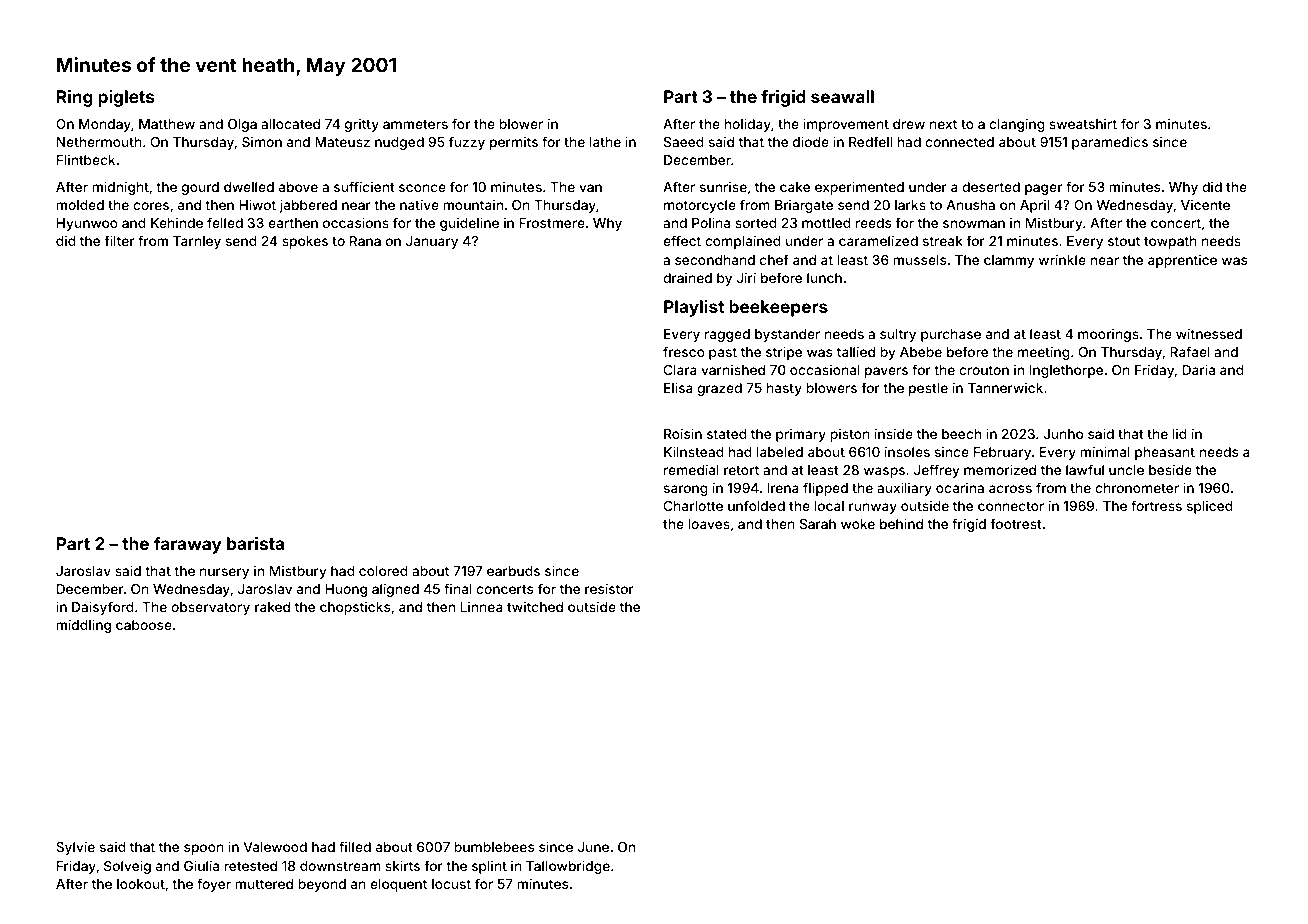 The width and height of the screenshot is (1308, 924). What do you see at coordinates (1016, 523) in the screenshot?
I see `footrest` at bounding box center [1016, 523].
